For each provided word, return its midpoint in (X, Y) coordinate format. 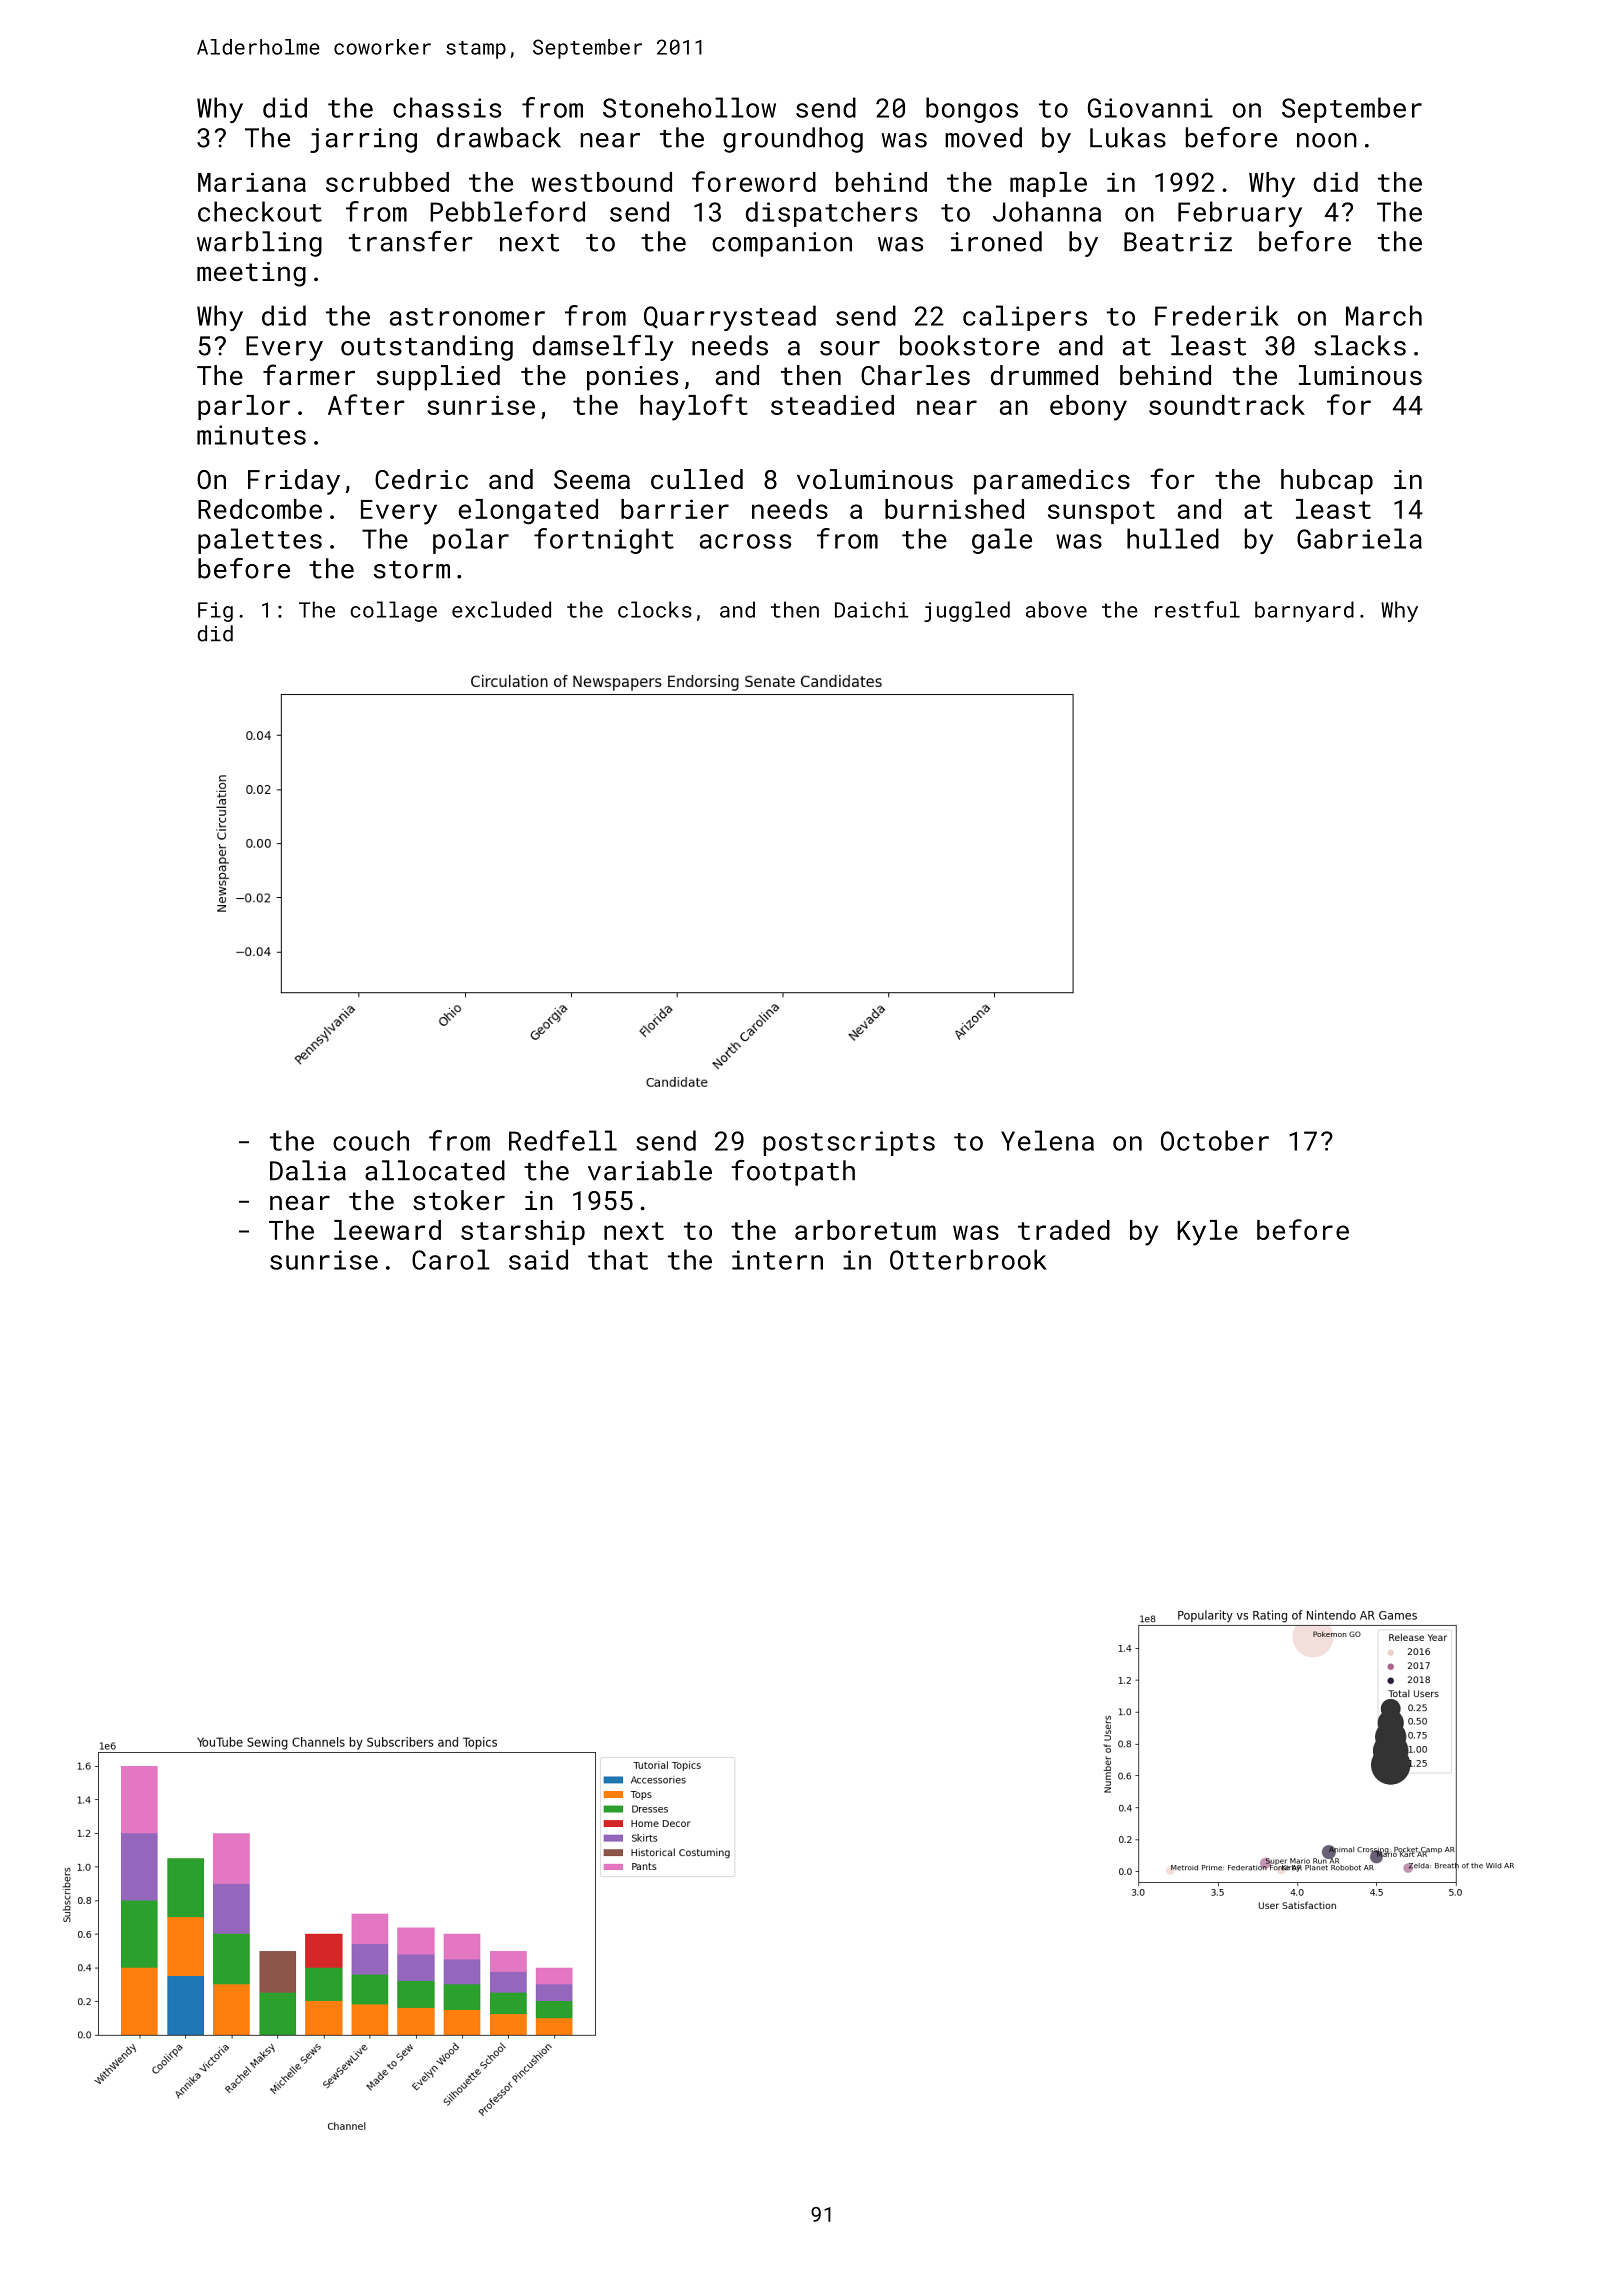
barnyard (1304, 611)
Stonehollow (689, 107)
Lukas (1128, 137)
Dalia (308, 1170)
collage (394, 611)
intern (777, 1260)
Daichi (871, 609)
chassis (447, 107)
